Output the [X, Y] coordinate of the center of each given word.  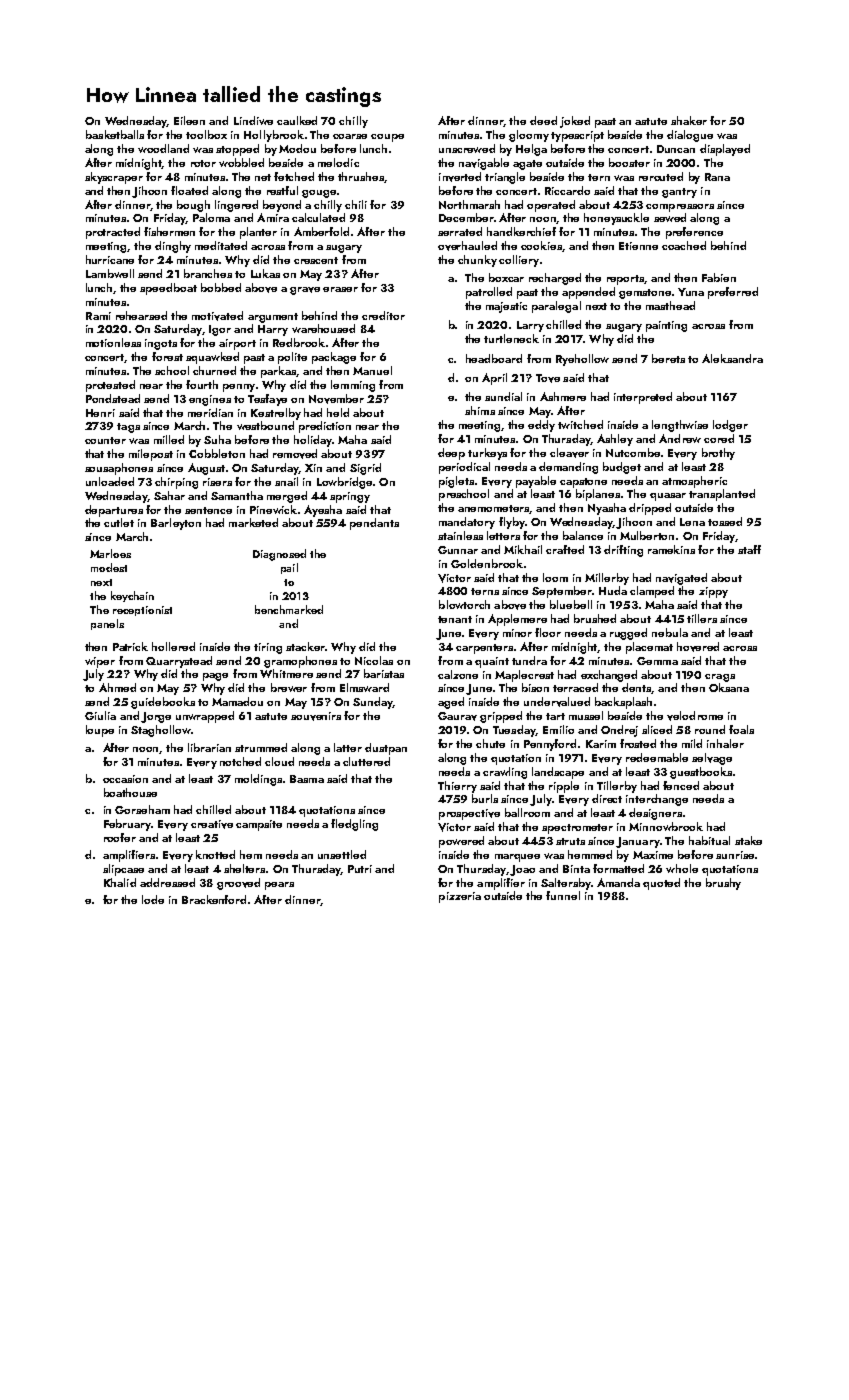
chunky [477, 261]
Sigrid [365, 469]
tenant [455, 619]
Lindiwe [253, 120]
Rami [98, 316]
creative [212, 824]
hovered [698, 647]
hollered [173, 646]
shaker [689, 120]
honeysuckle [616, 219]
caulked [297, 120]
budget [622, 468]
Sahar [169, 495]
